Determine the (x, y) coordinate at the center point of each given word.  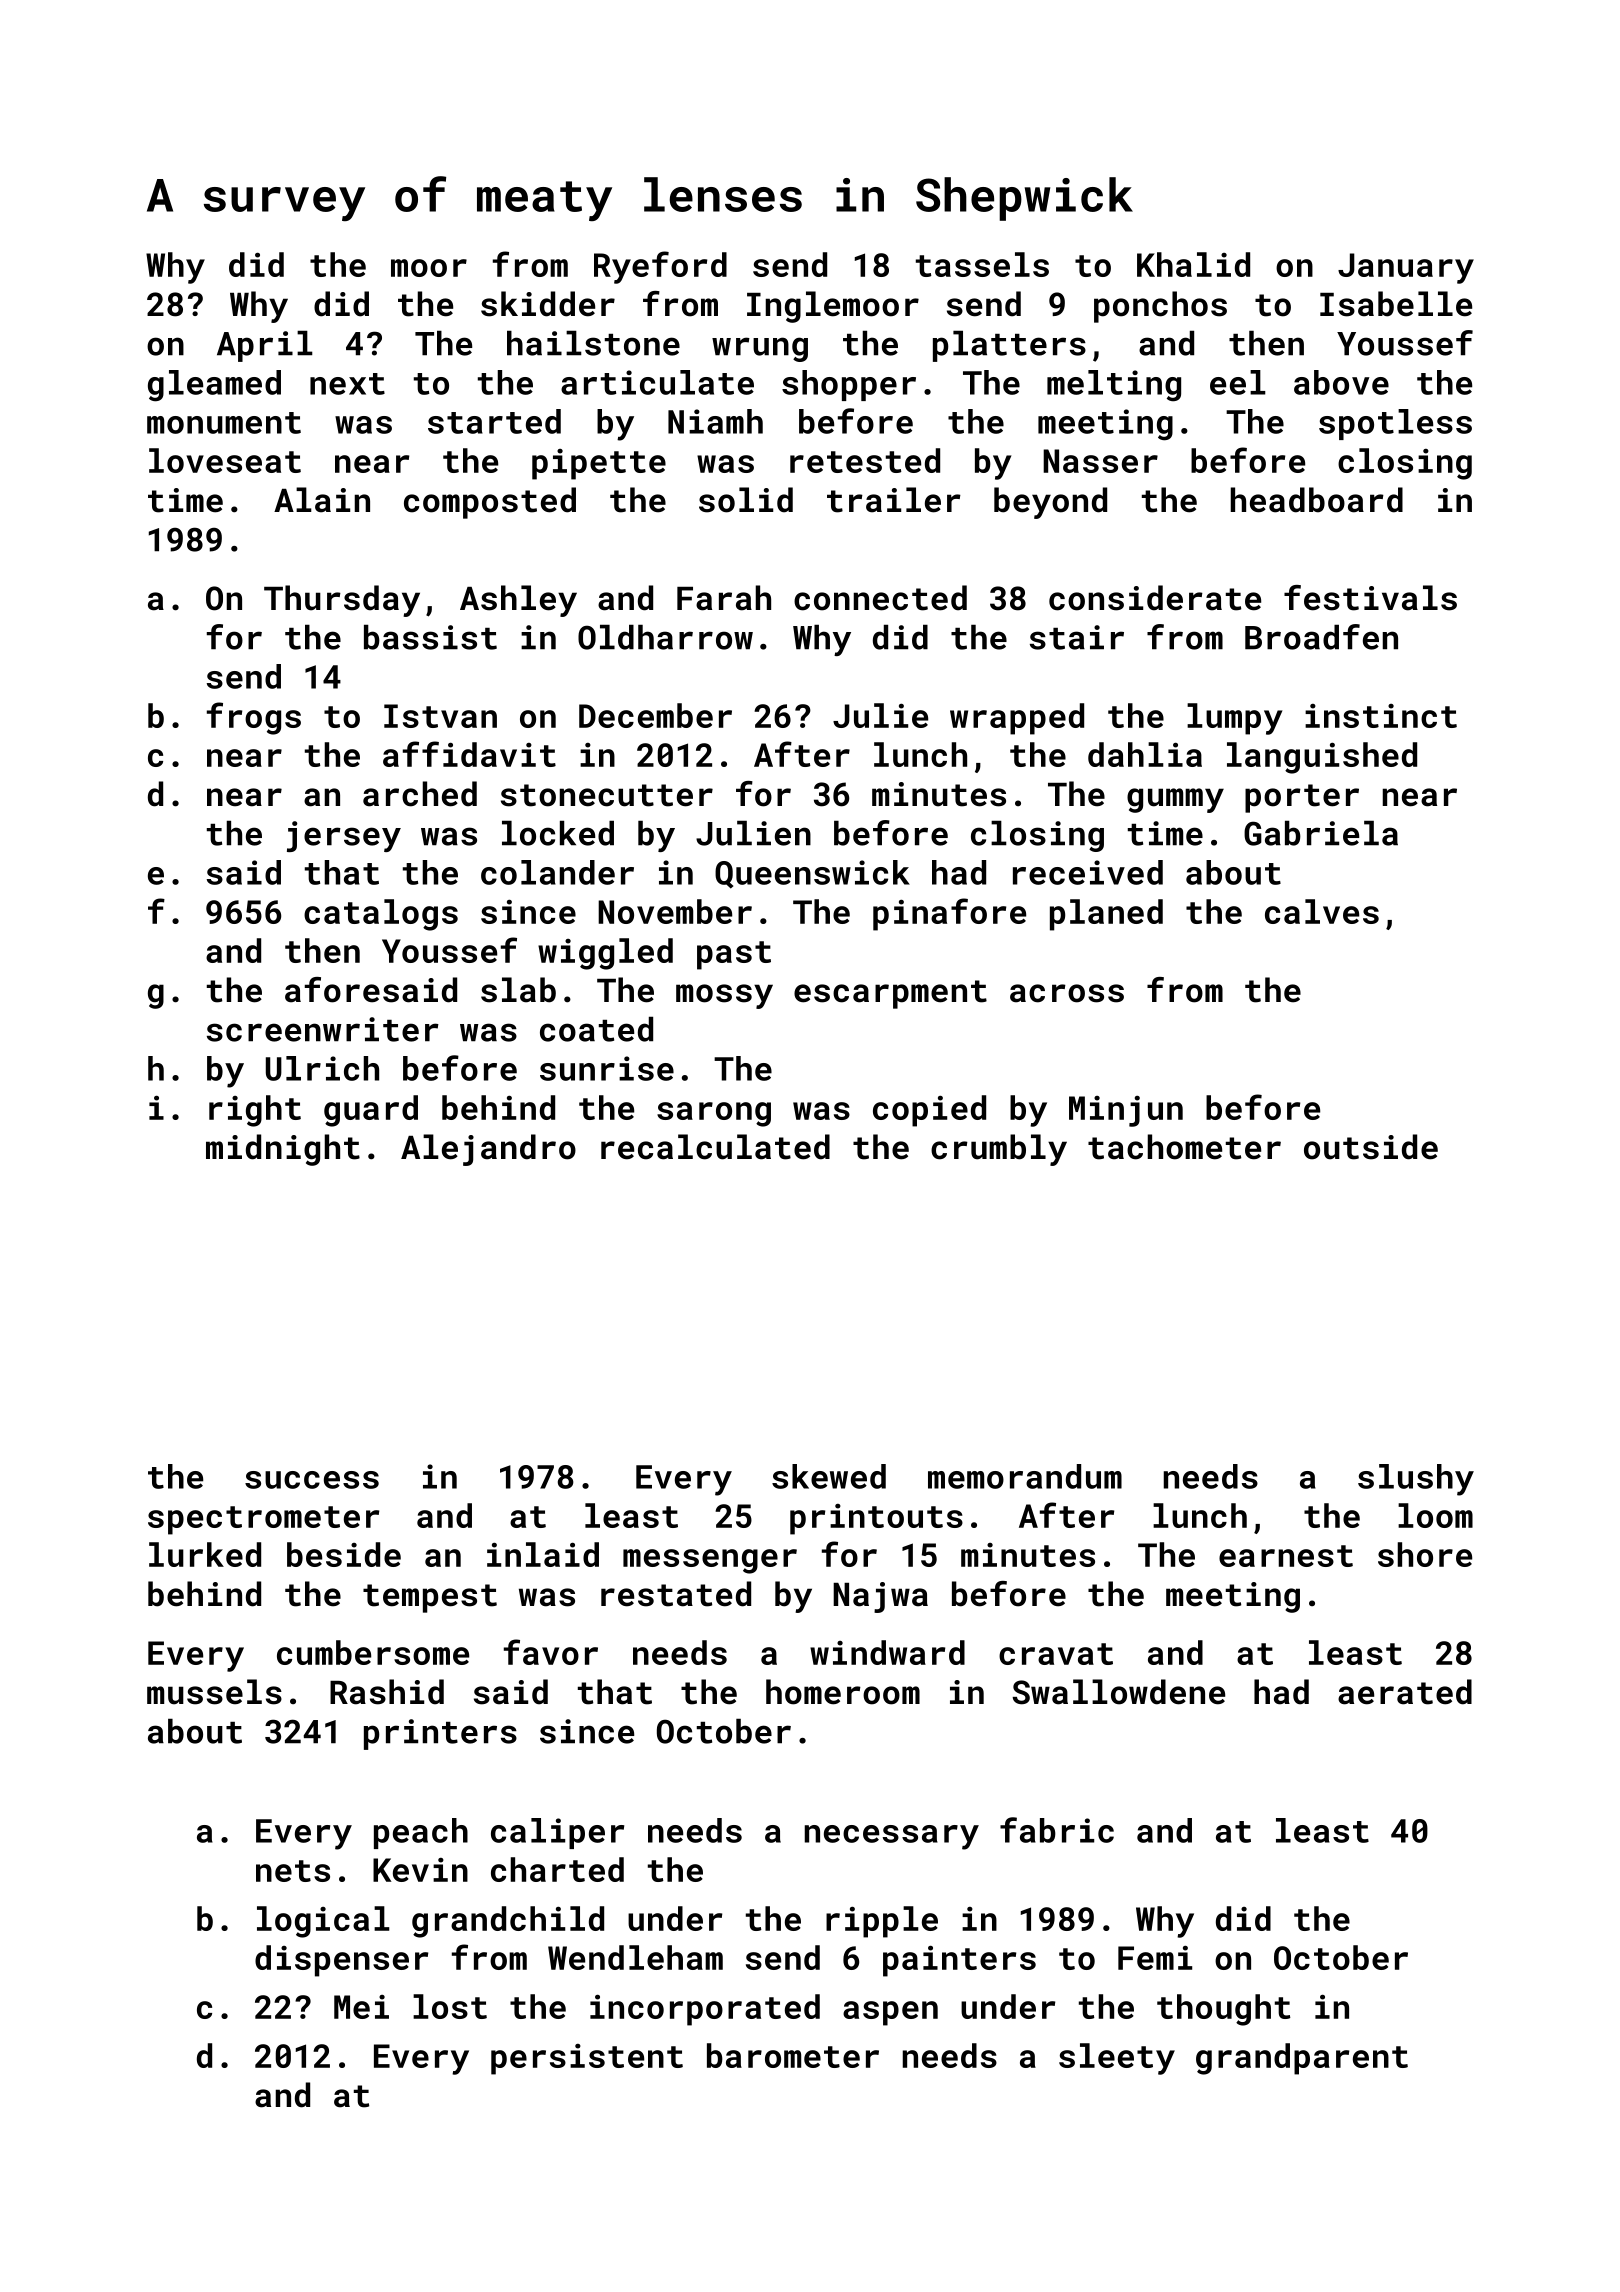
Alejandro (488, 1150)
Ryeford (660, 267)
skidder (548, 304)
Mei (361, 2007)
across (1067, 993)
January (1406, 268)
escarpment (890, 994)
